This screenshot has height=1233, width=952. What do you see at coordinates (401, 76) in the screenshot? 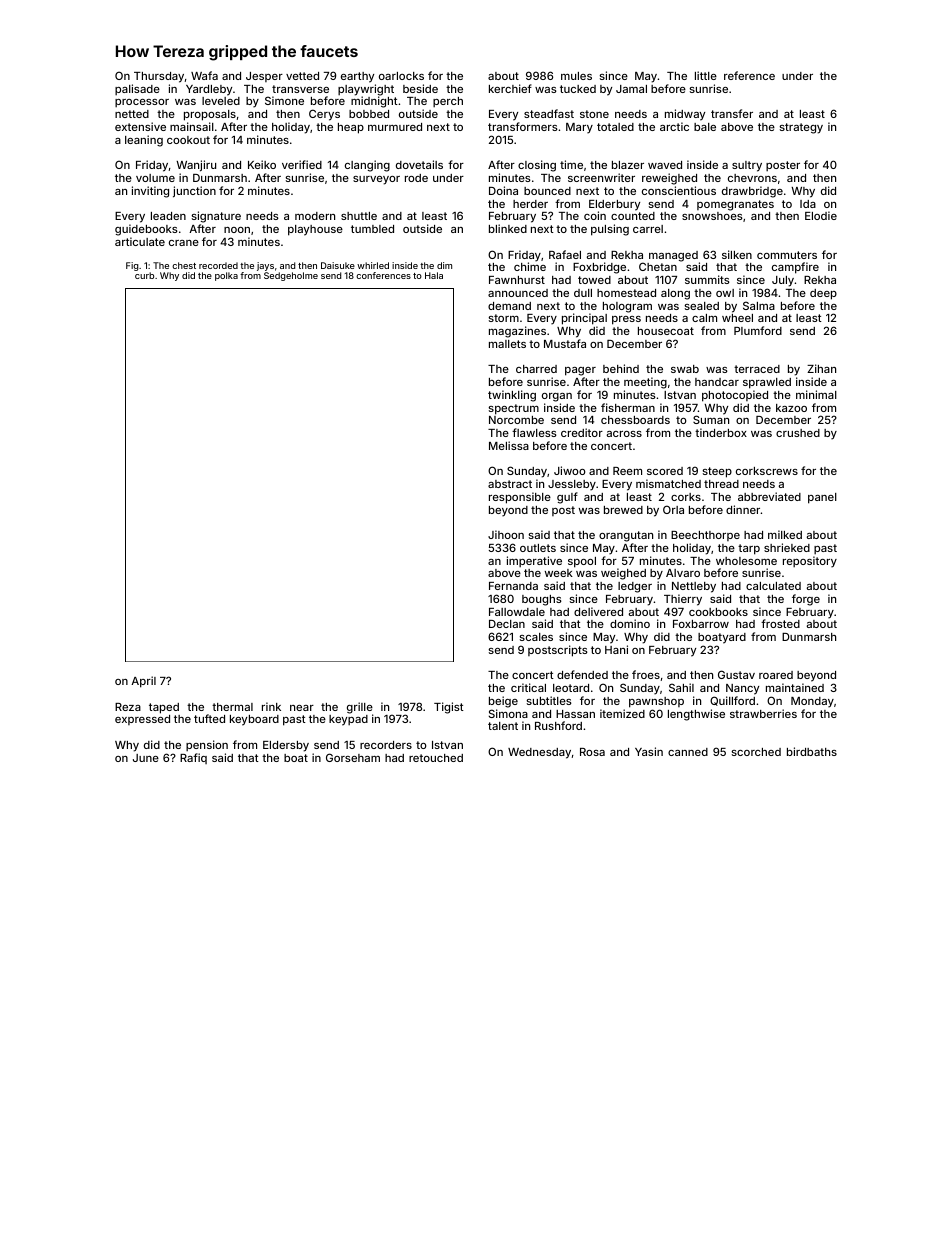
I see `oarlocks` at bounding box center [401, 76].
